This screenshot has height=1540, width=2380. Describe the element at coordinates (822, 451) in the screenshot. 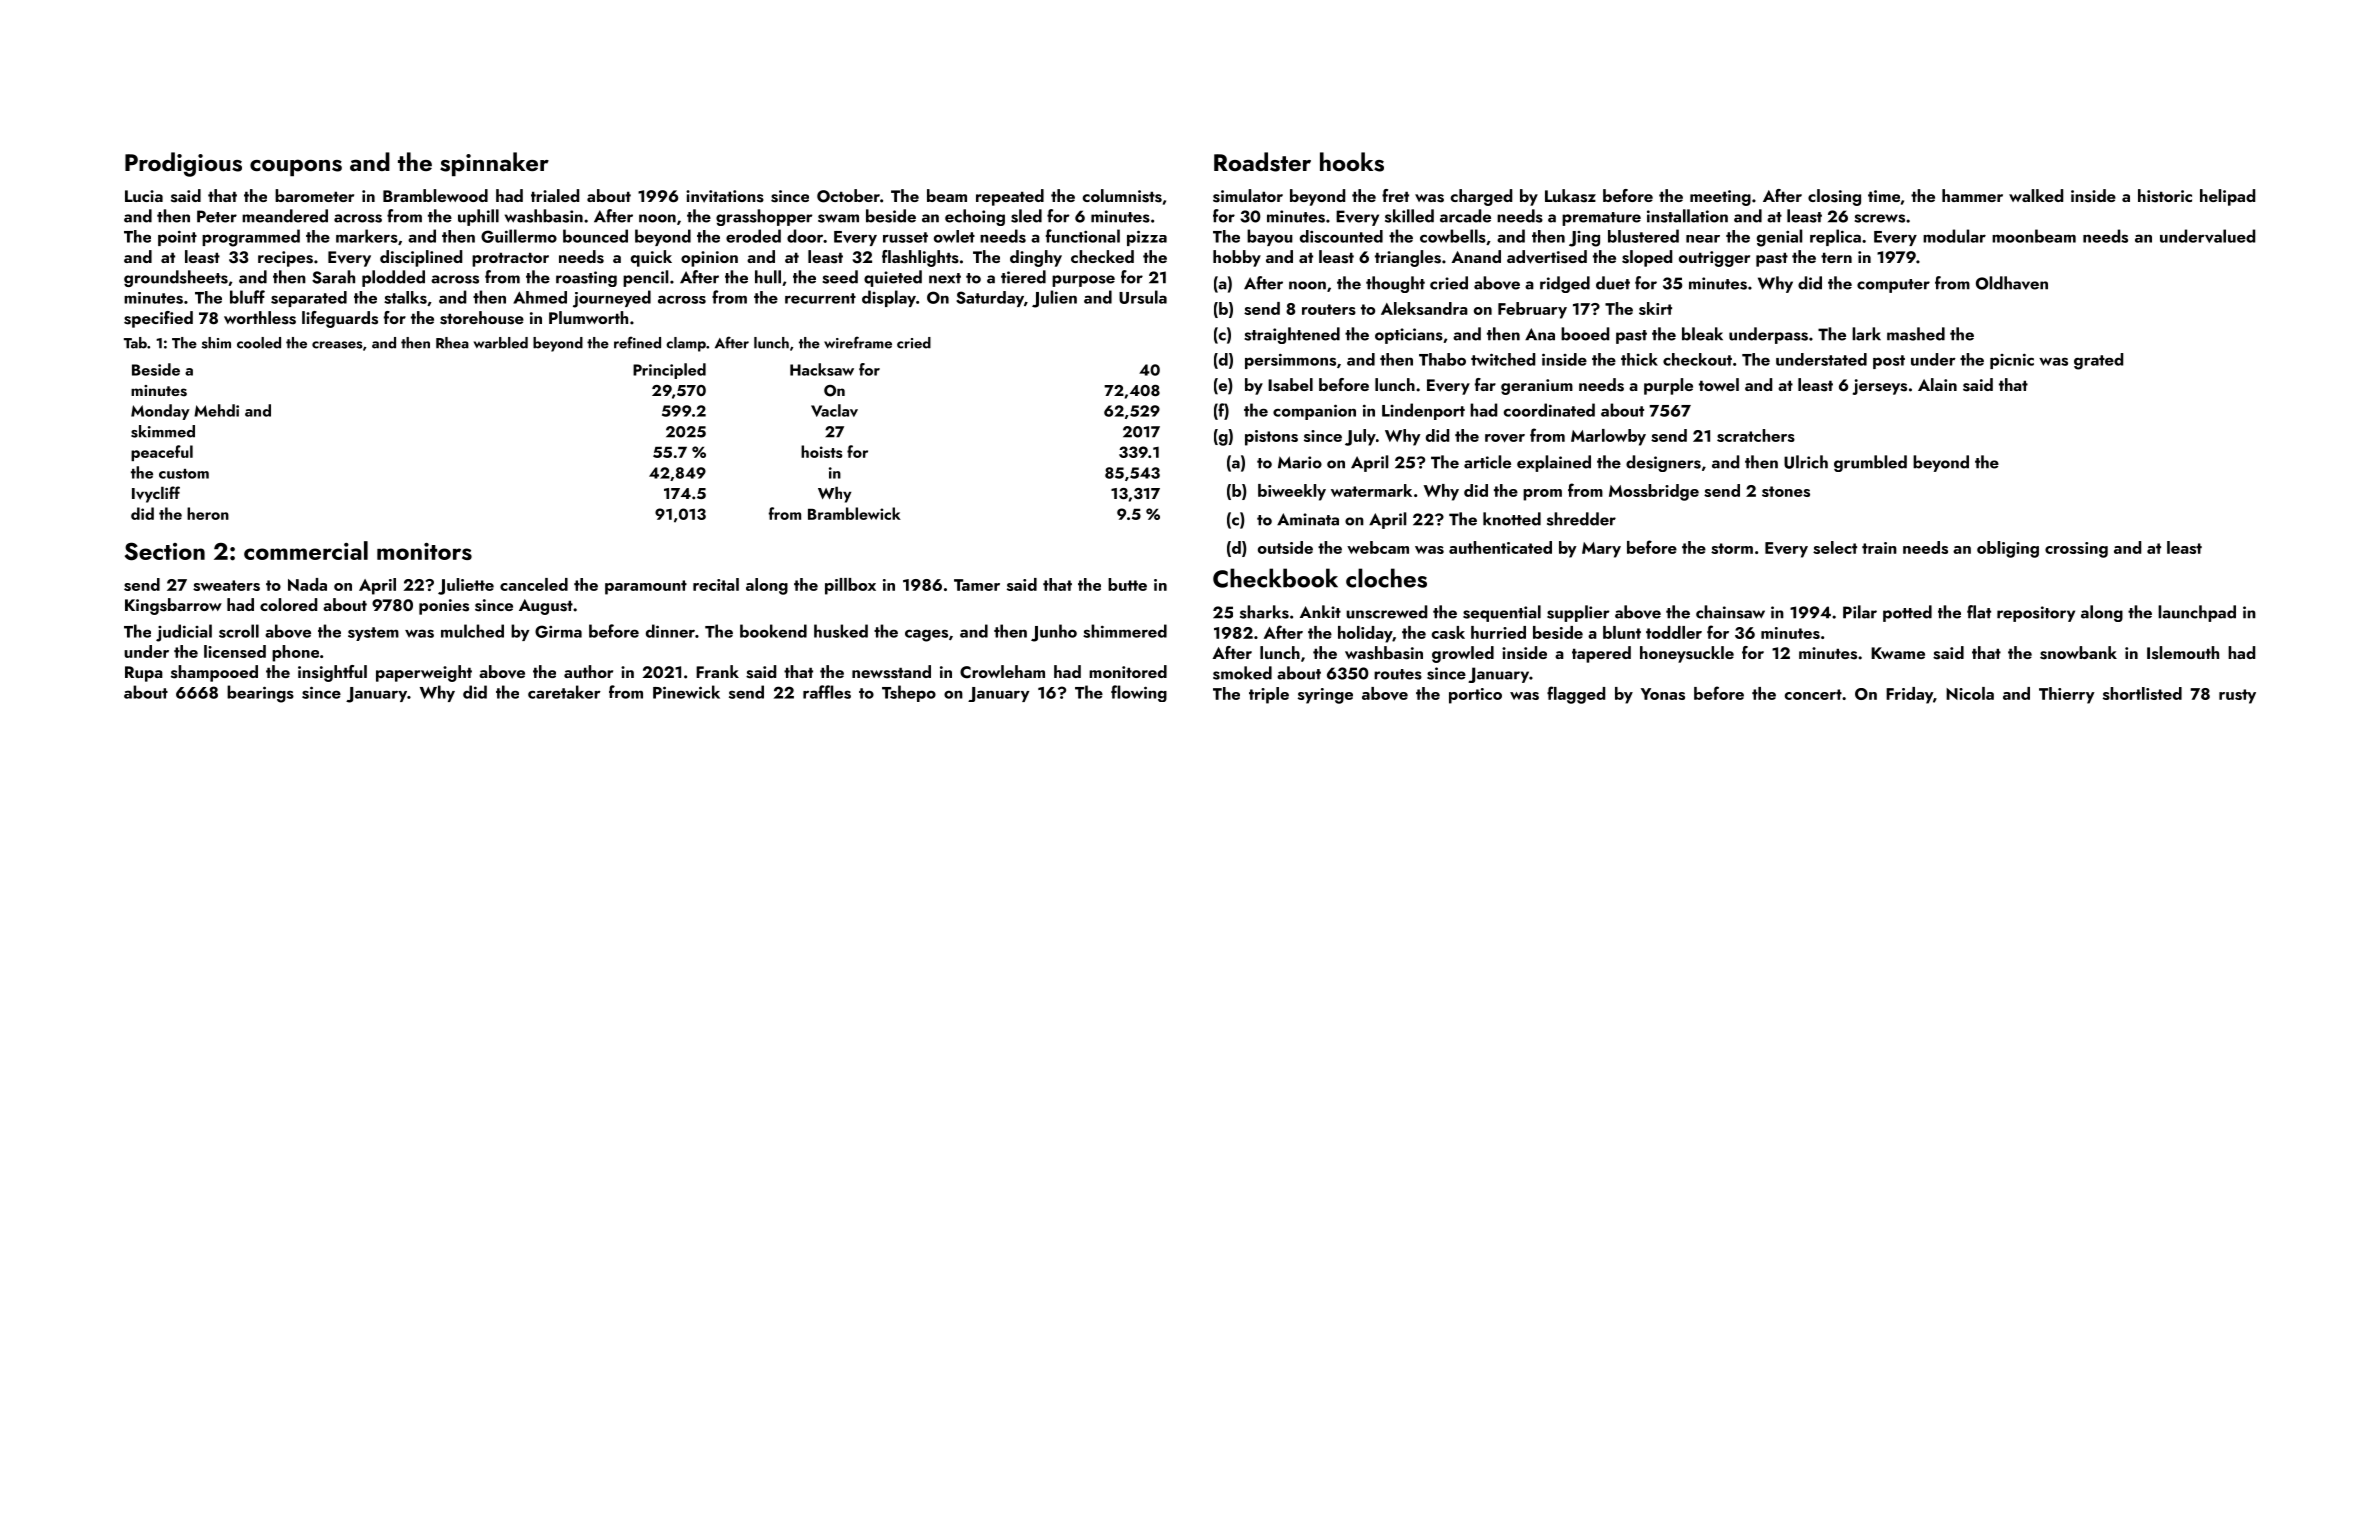

I see `hoists` at that location.
